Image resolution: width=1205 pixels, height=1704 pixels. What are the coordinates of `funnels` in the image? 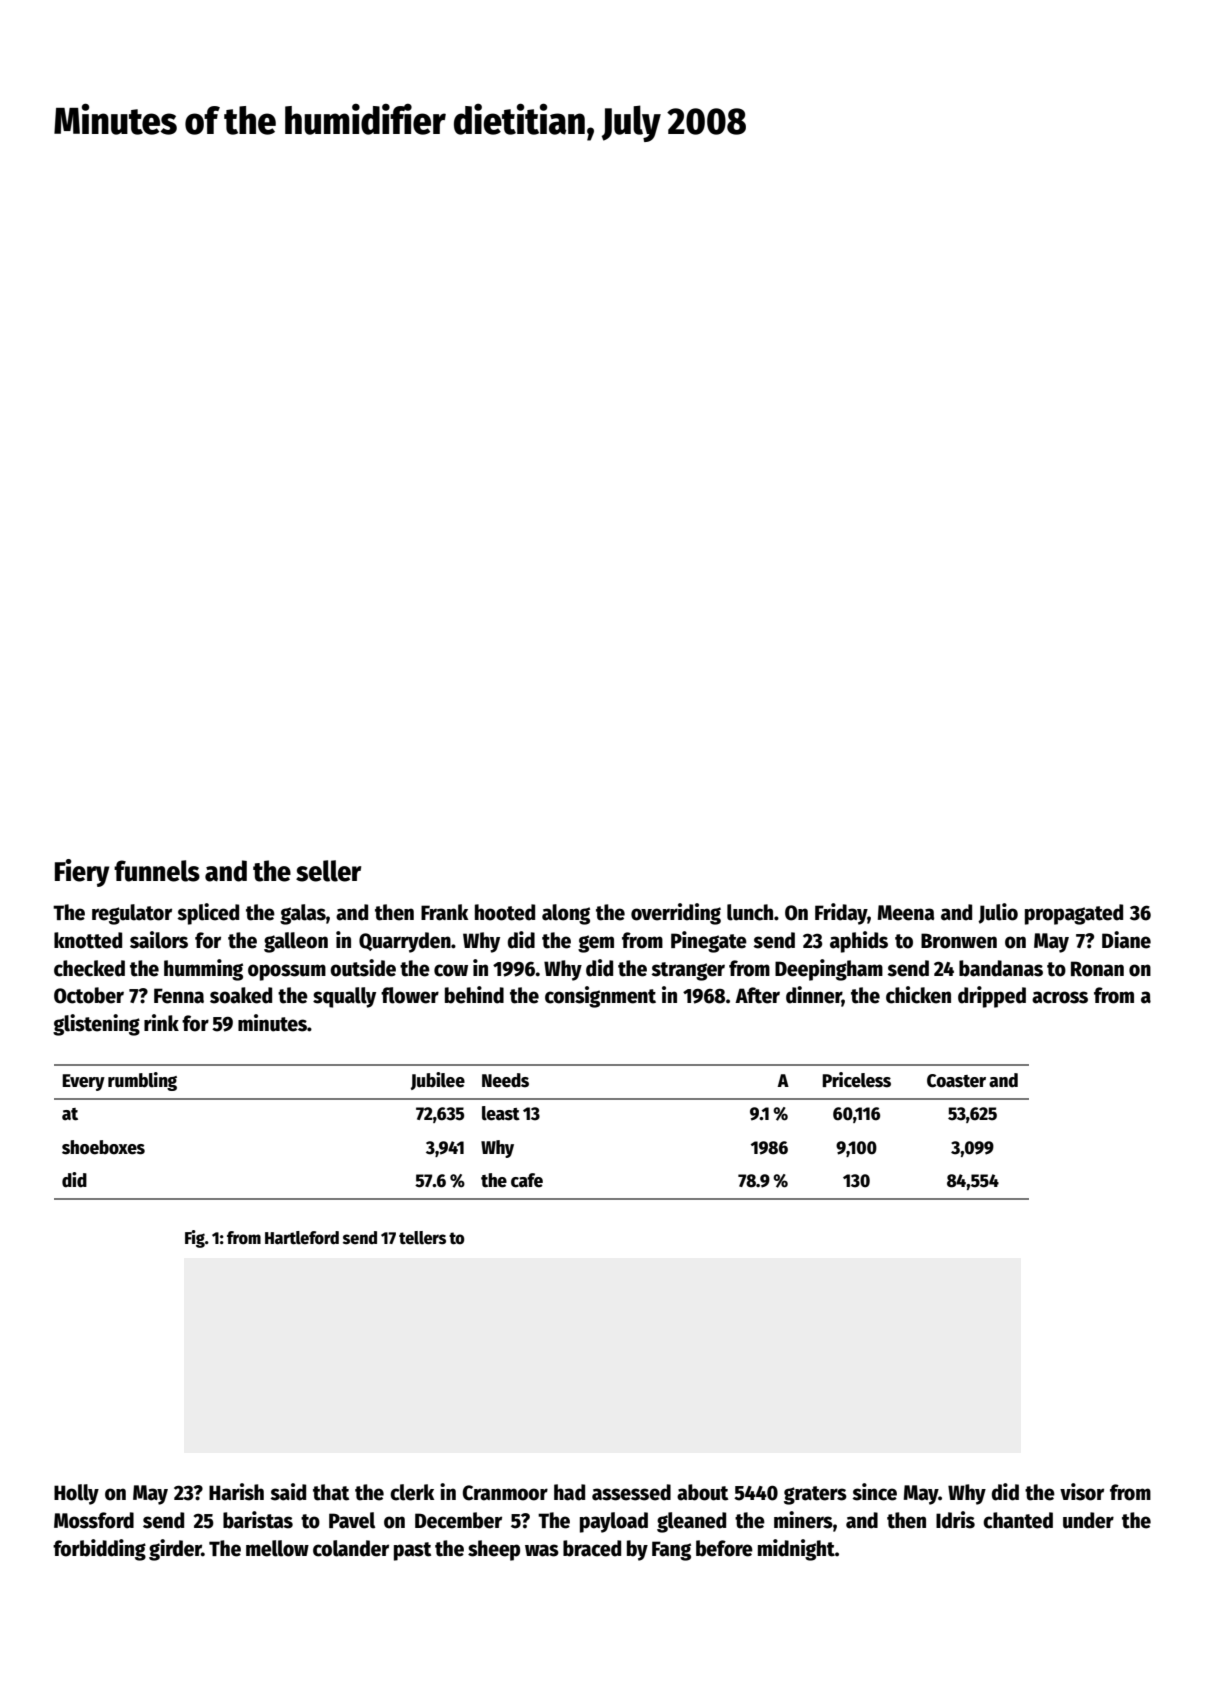 It's located at (157, 871).
